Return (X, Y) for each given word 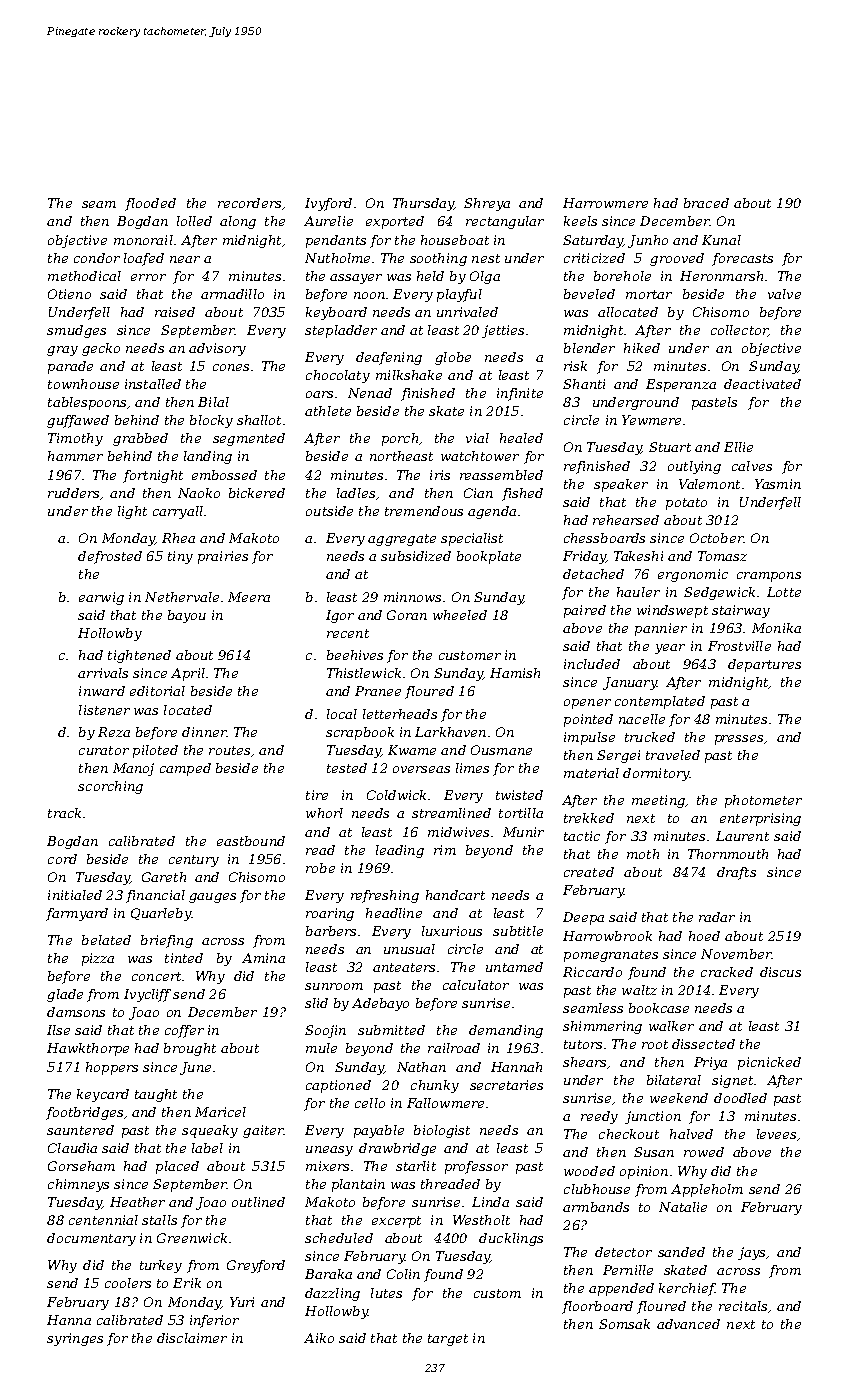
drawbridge (397, 1149)
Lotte (784, 592)
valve (784, 294)
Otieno (69, 294)
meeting (658, 801)
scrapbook (360, 733)
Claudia (72, 1148)
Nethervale (182, 597)
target (448, 1340)
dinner (204, 732)
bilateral (674, 1080)
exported (395, 222)
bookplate (489, 557)
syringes (75, 1339)
